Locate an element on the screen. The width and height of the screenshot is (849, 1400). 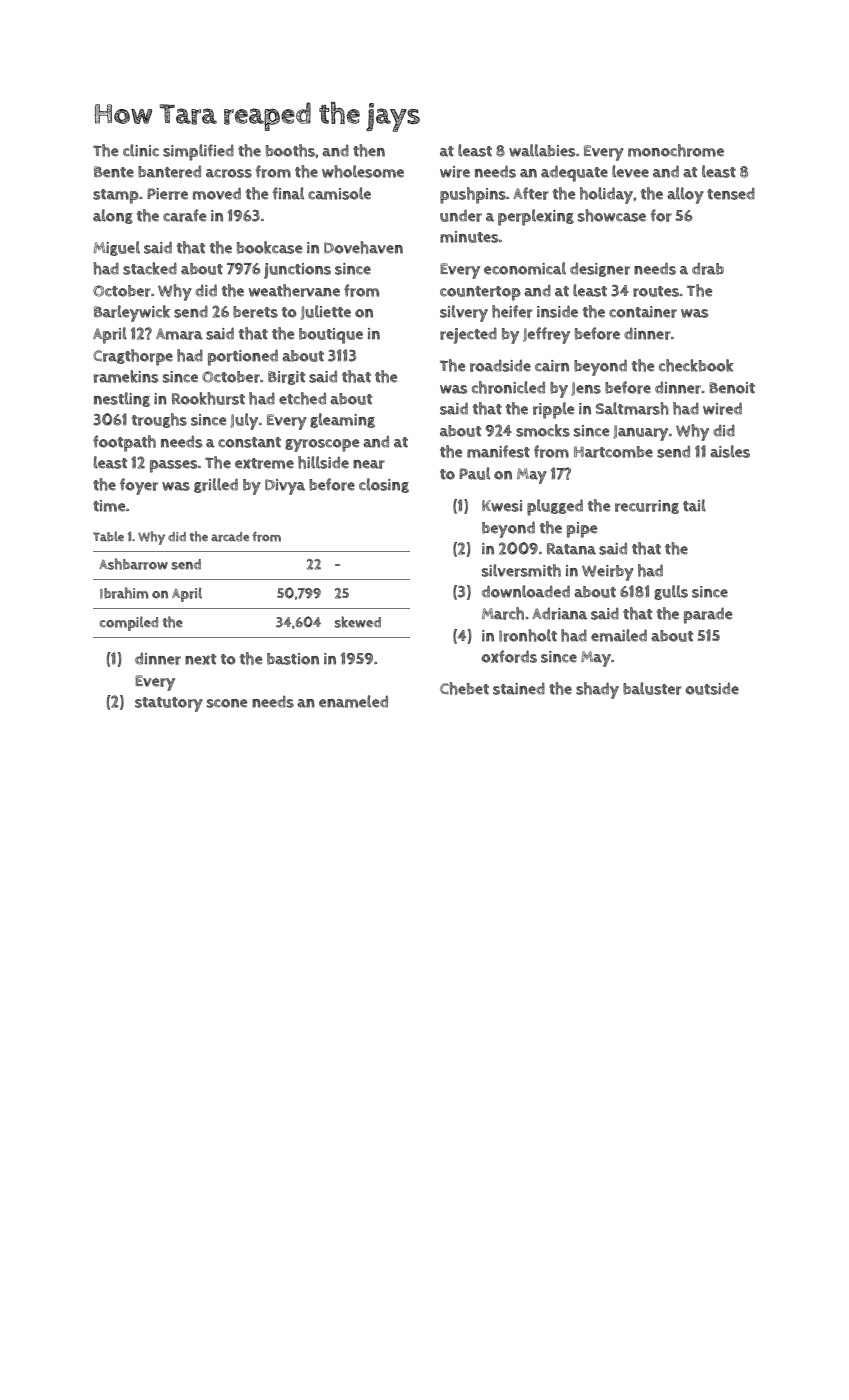
plugged is located at coordinates (555, 507).
